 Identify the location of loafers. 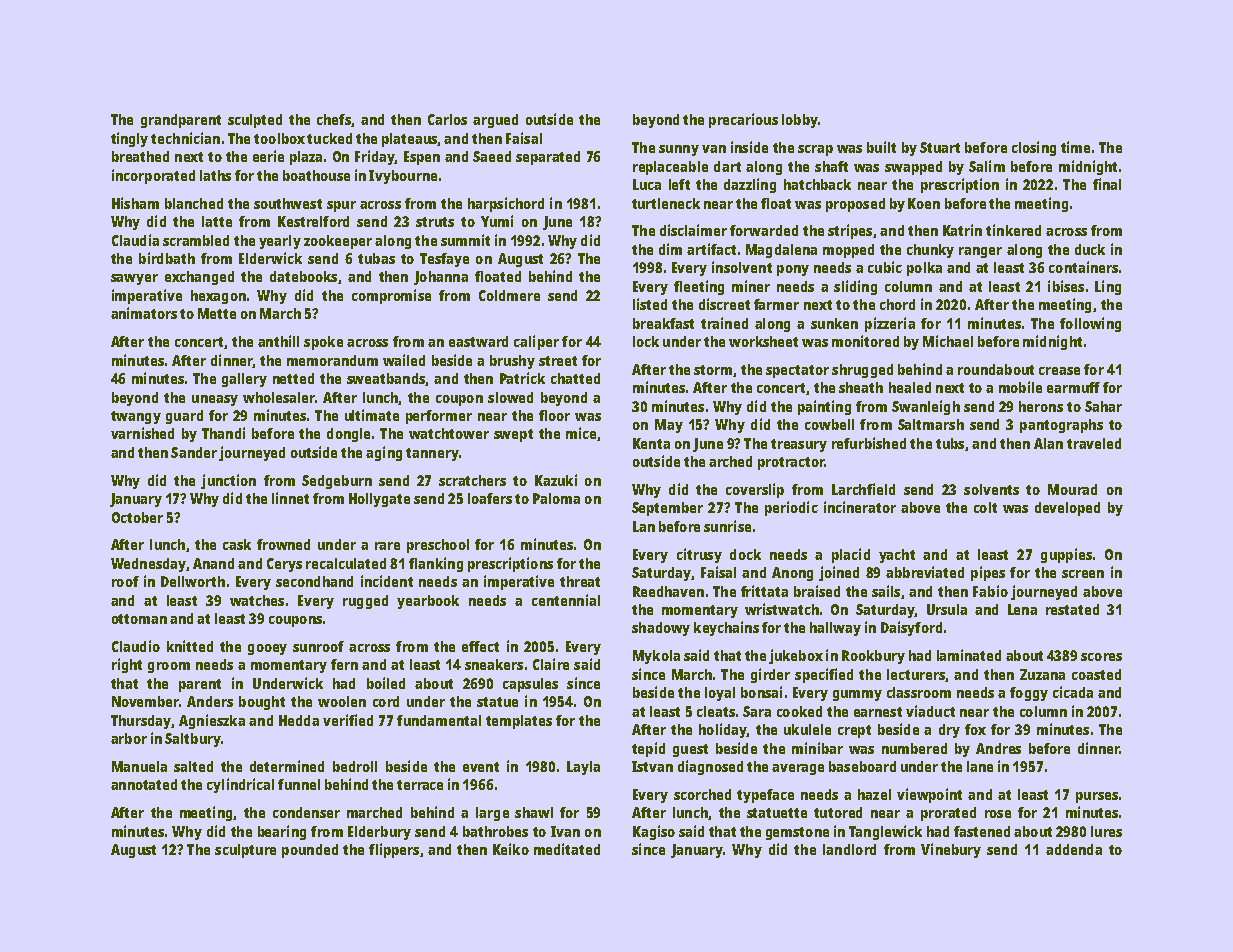
(490, 498).
